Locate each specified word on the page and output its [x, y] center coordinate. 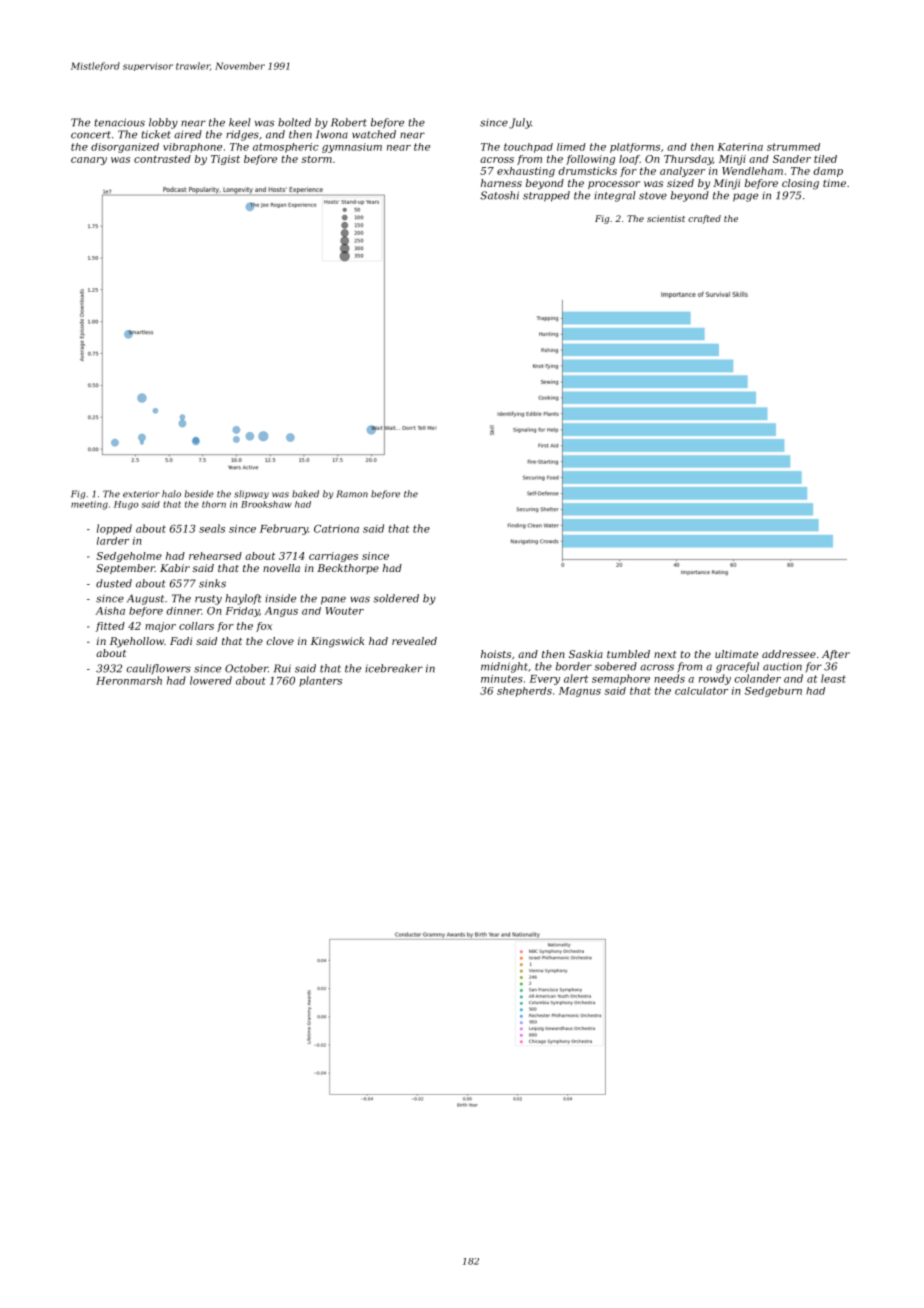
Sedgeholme [129, 557]
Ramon [352, 494]
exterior [141, 494]
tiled [825, 159]
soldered [396, 598]
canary [89, 161]
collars [196, 626]
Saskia [586, 654]
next [665, 654]
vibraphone [192, 148]
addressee [789, 654]
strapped [546, 196]
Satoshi [499, 195]
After [836, 655]
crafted [704, 219]
